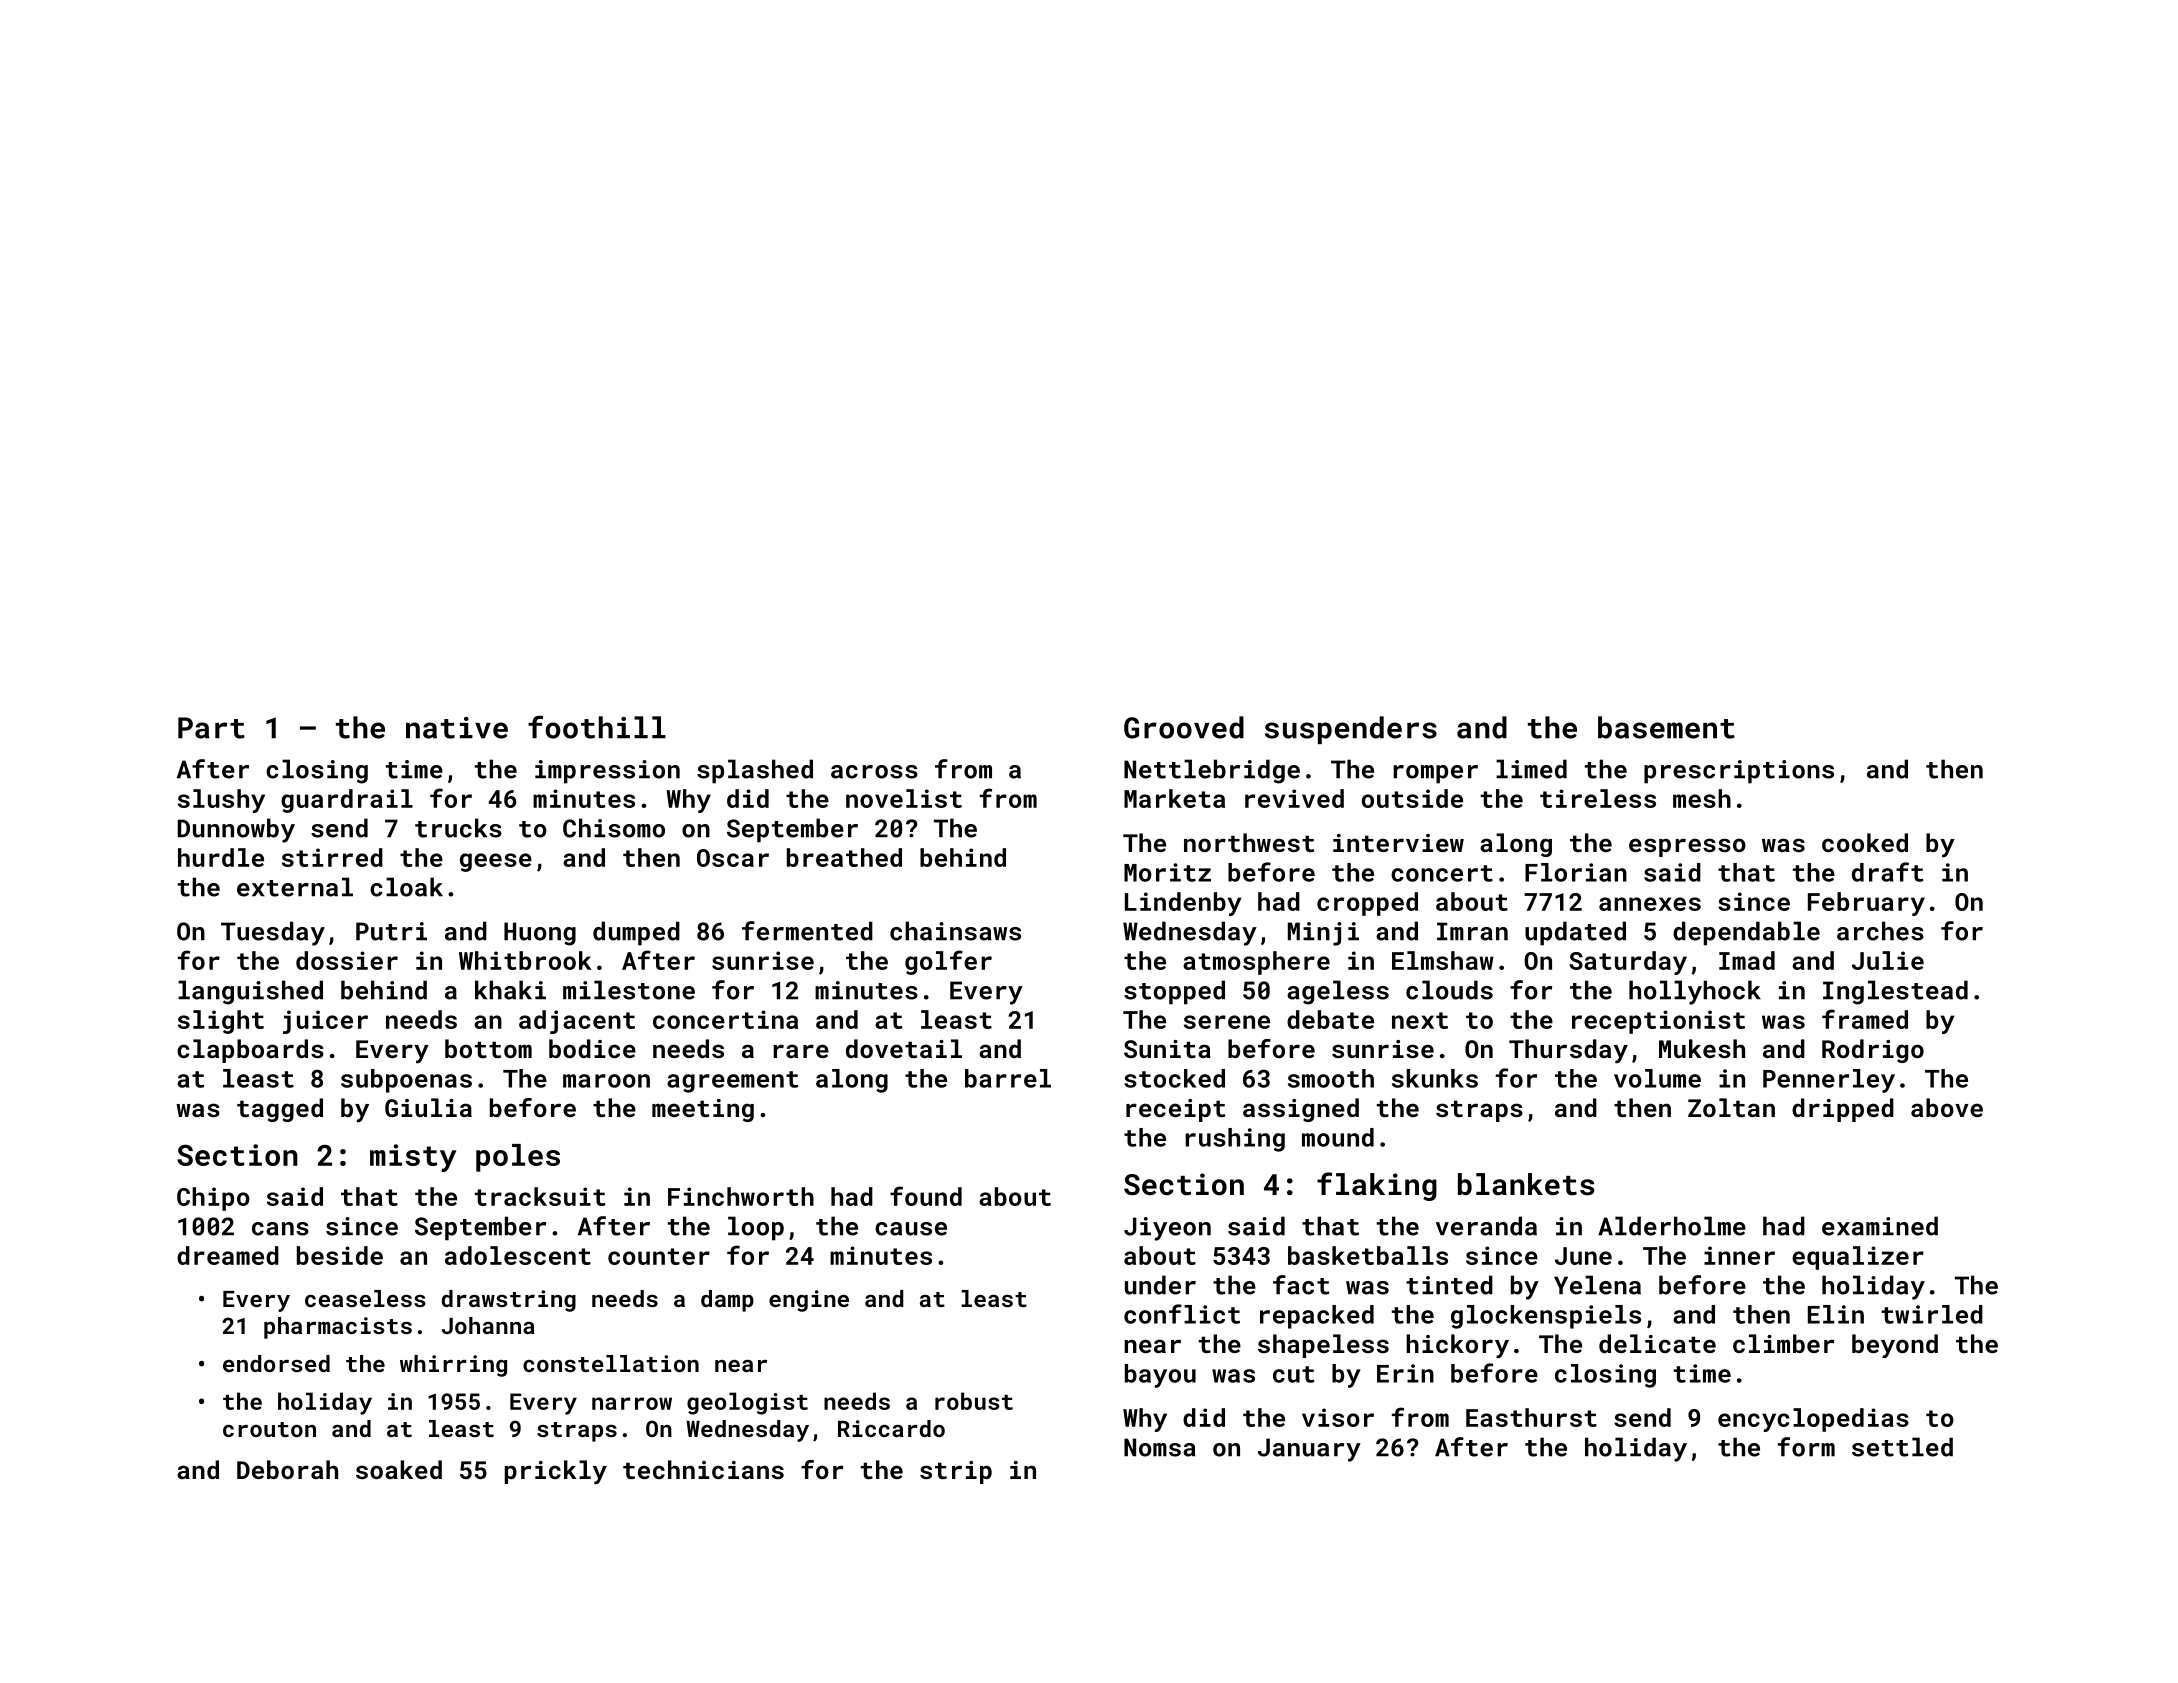  What do you see at coordinates (1583, 1256) in the document?
I see `June` at bounding box center [1583, 1256].
